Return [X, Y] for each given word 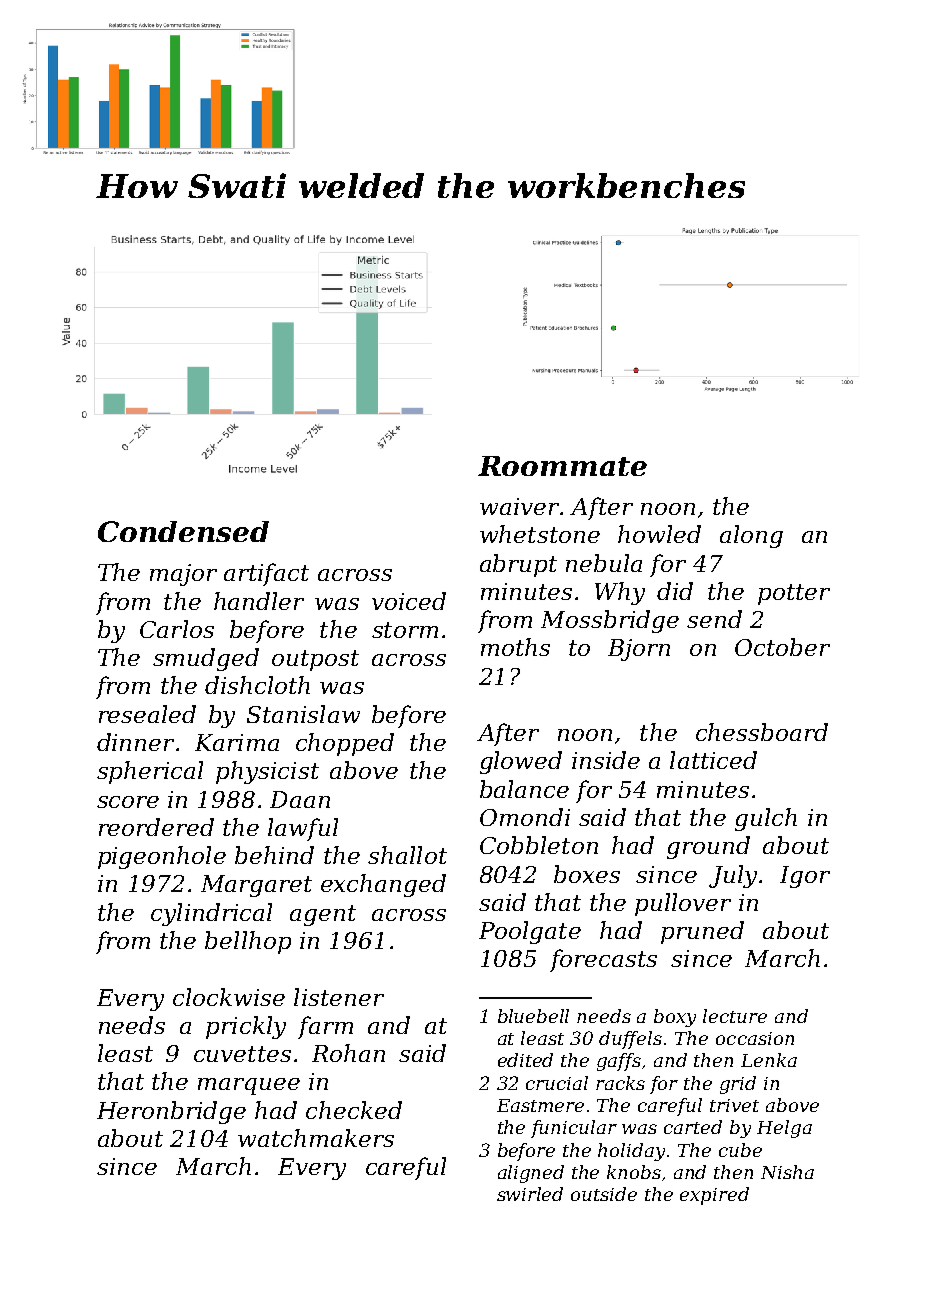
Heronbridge [171, 1112]
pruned [702, 932]
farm [325, 1027]
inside [606, 760]
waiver [519, 506]
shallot [407, 855]
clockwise [229, 997]
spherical [150, 772]
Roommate [562, 466]
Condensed [183, 531]
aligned [531, 1174]
